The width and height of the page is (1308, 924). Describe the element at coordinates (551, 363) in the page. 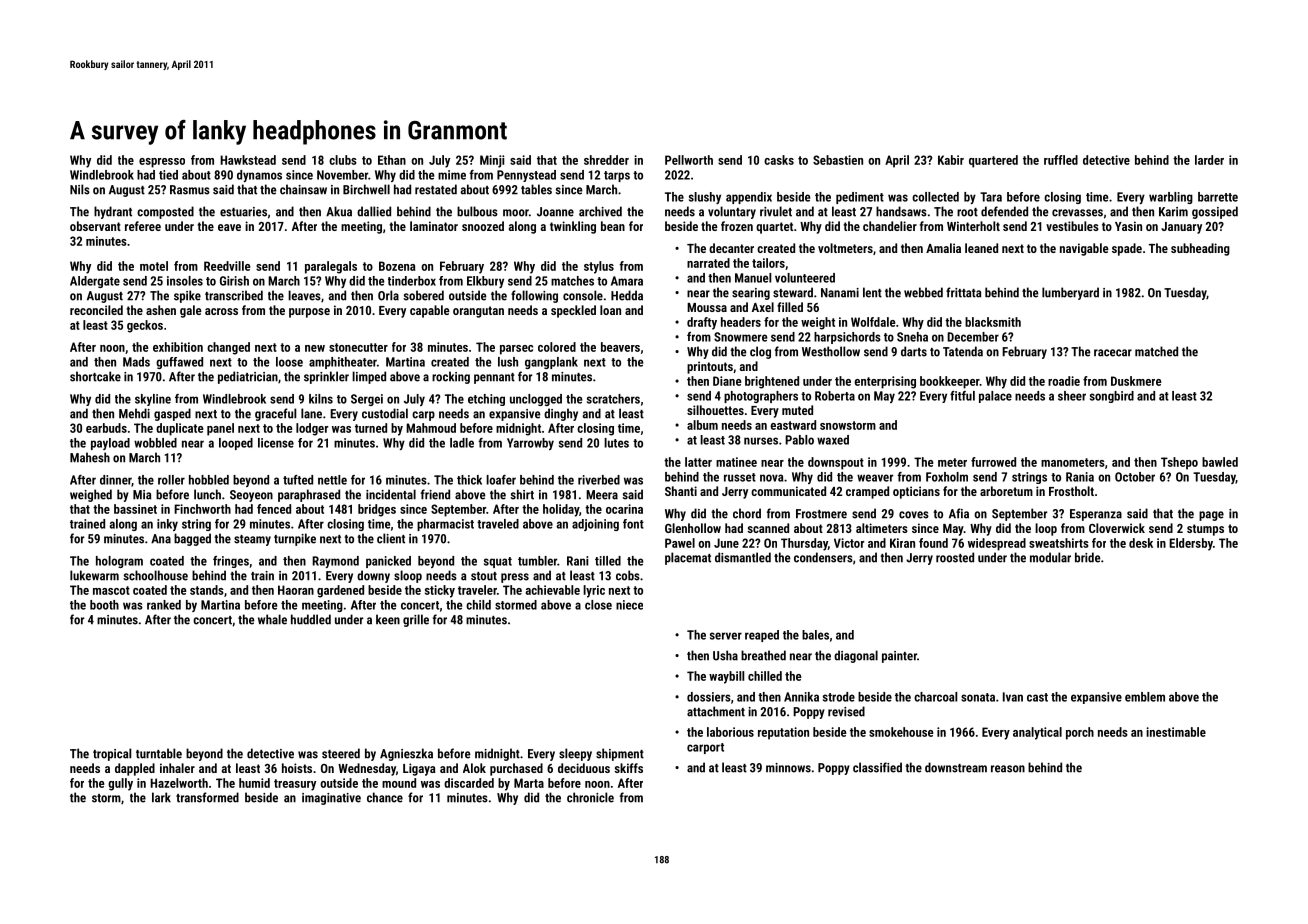

I see `gangplank` at that location.
